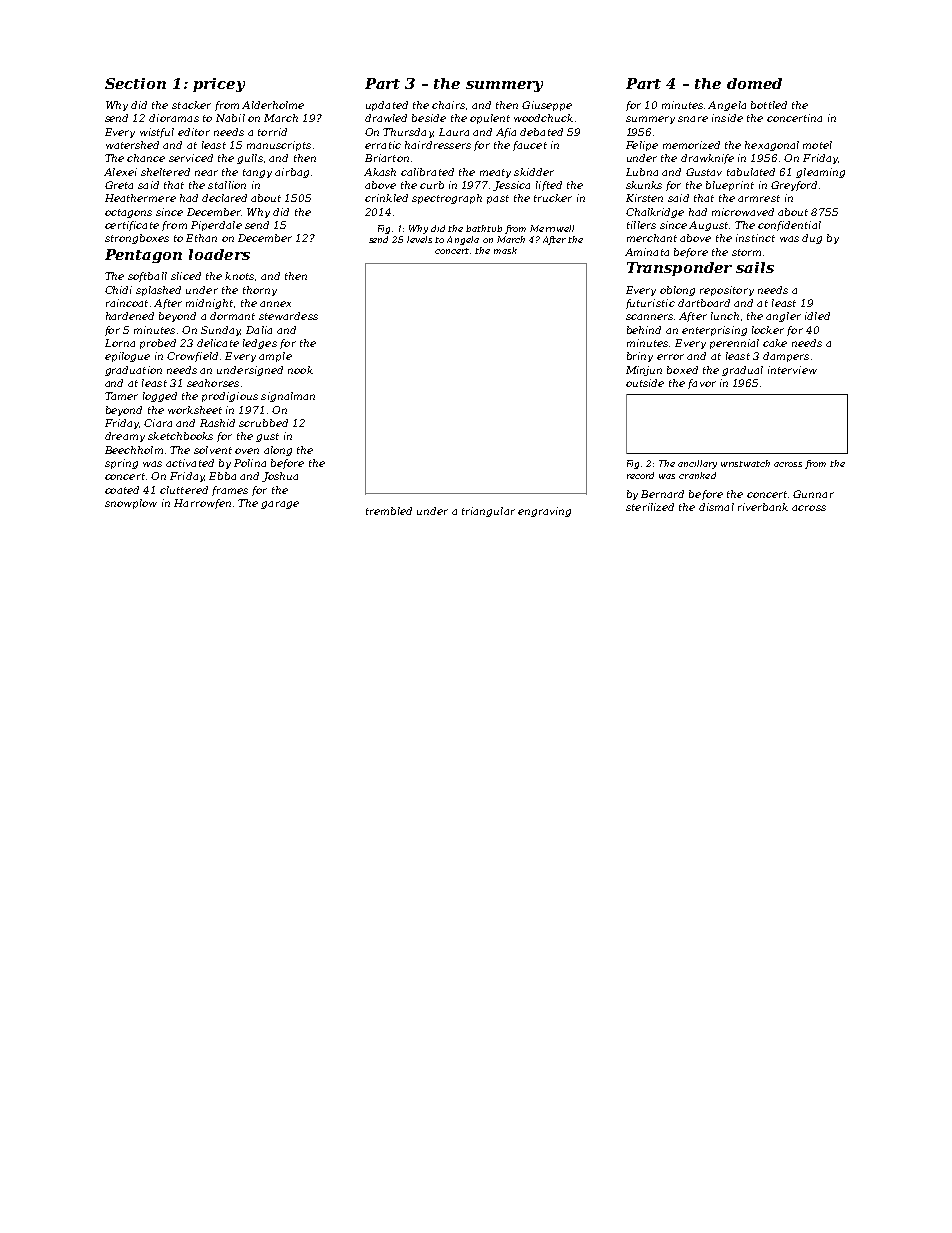  What do you see at coordinates (645, 383) in the screenshot?
I see `outside` at bounding box center [645, 383].
